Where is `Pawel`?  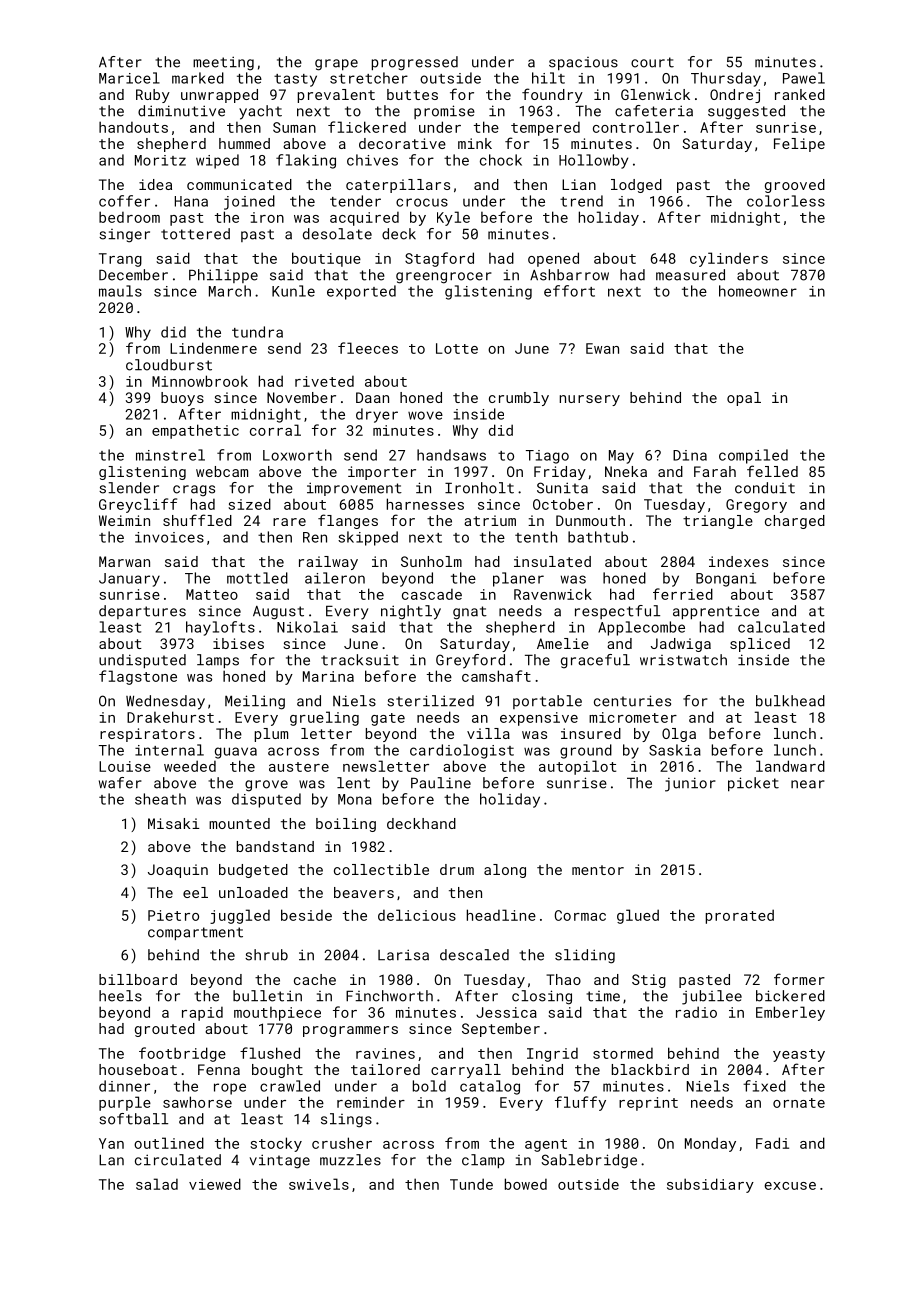
Pawel is located at coordinates (804, 78).
